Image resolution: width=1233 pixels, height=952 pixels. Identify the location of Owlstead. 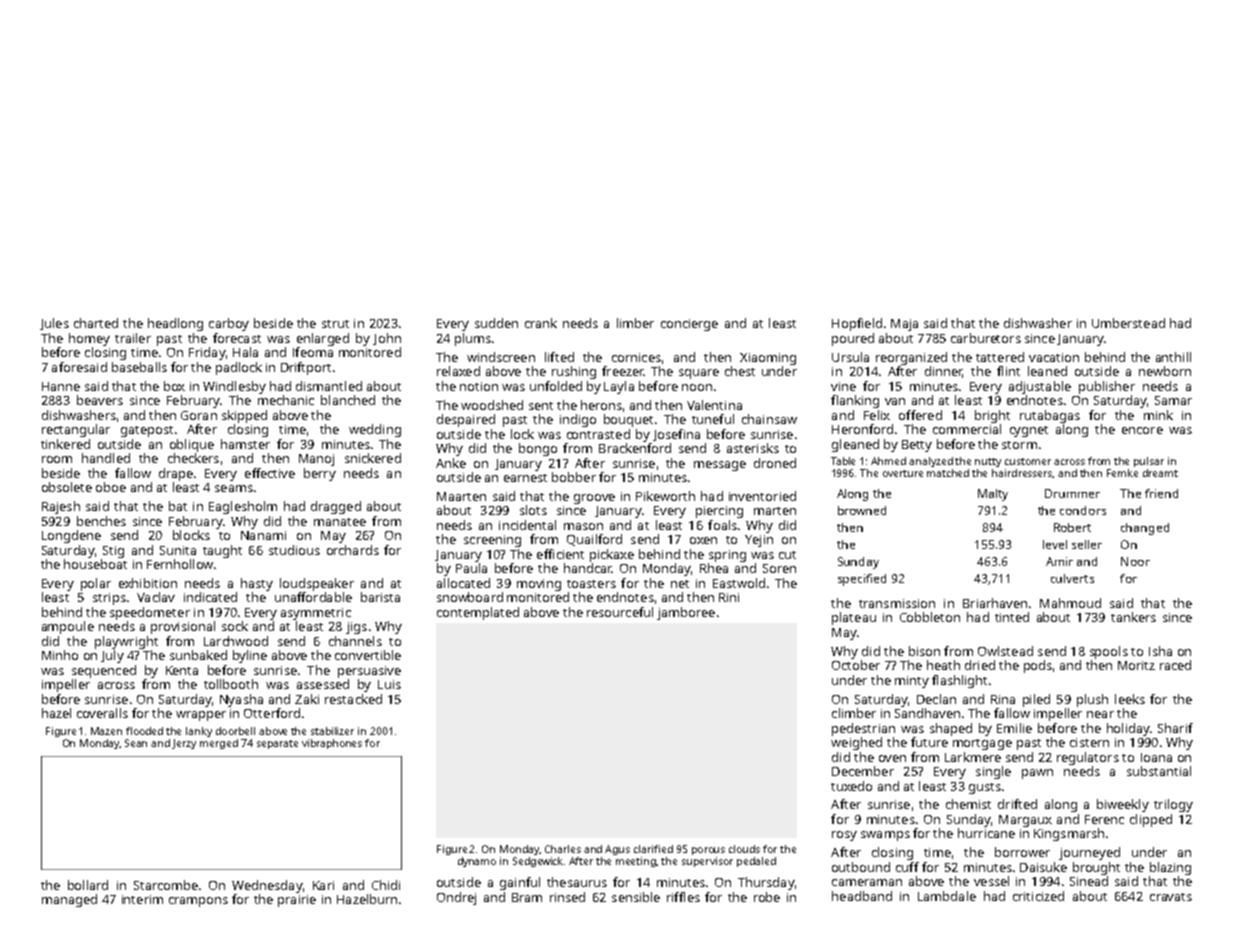
(1005, 651).
